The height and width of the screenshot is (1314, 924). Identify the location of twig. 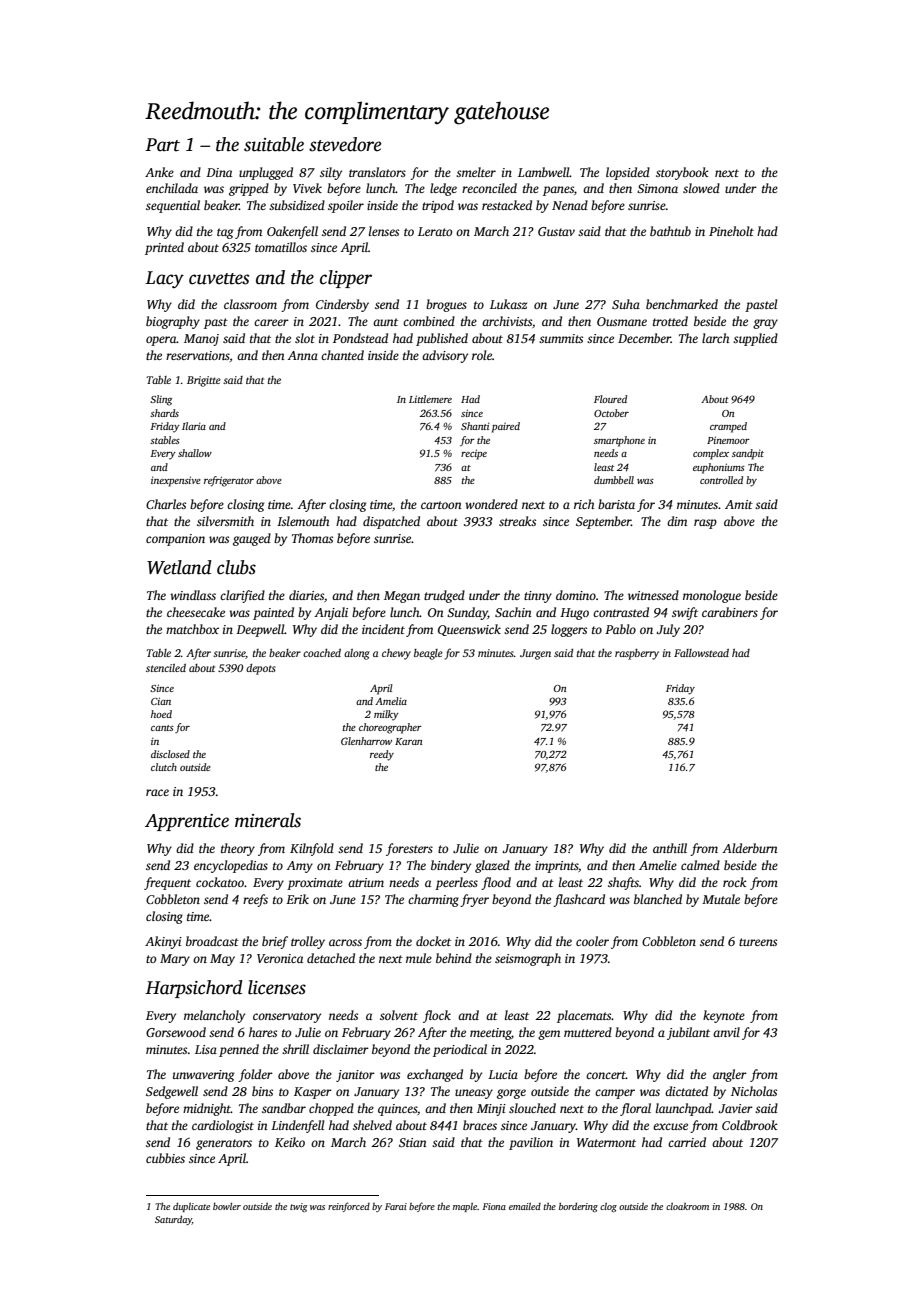
(298, 1207).
